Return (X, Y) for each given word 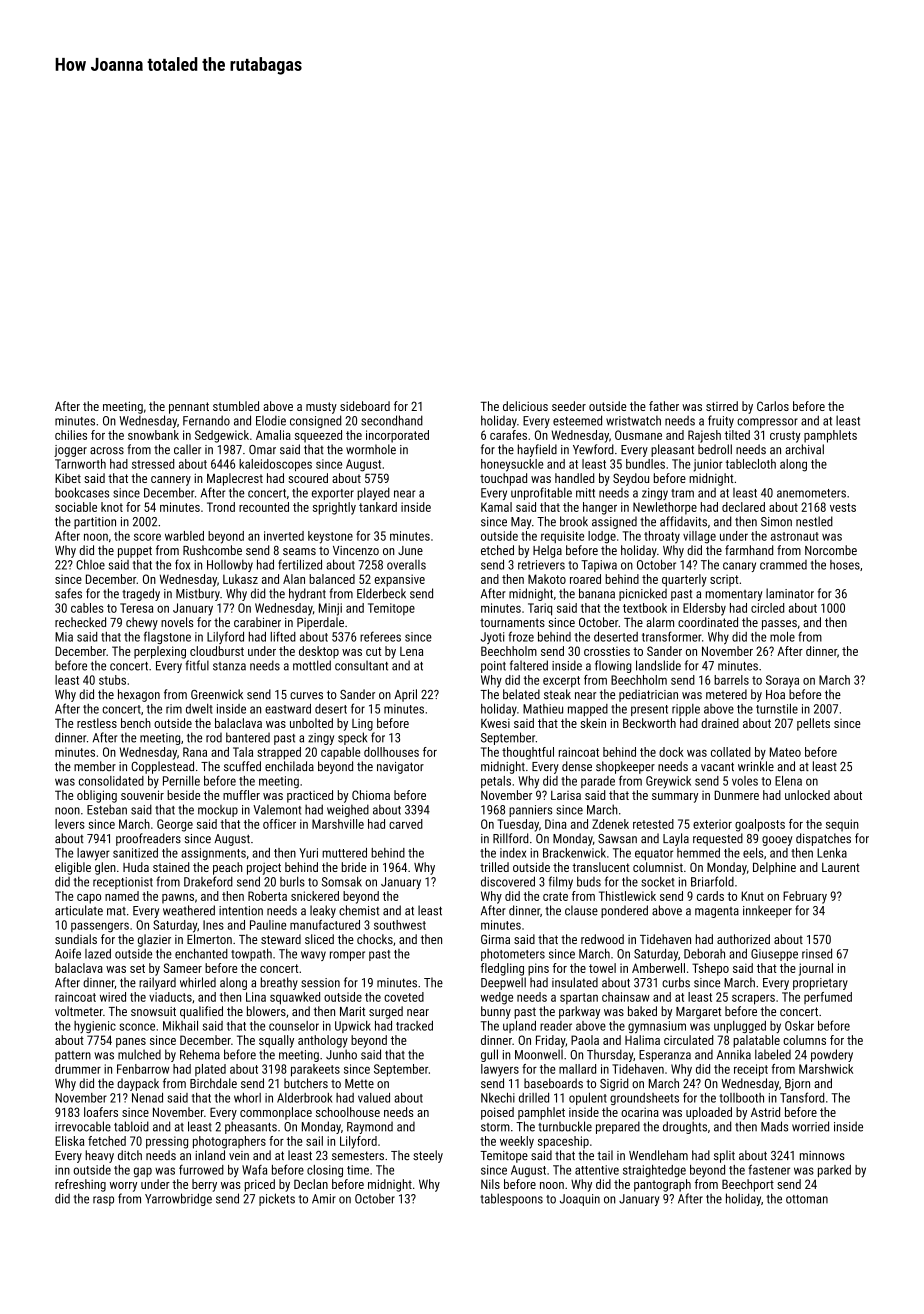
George (175, 825)
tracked (414, 1026)
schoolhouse (348, 1112)
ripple (686, 710)
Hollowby (230, 566)
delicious (525, 406)
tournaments (512, 622)
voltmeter (79, 1011)
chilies (71, 435)
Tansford (802, 1097)
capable (340, 753)
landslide (658, 665)
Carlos (773, 406)
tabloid (131, 1126)
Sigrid (614, 1084)
